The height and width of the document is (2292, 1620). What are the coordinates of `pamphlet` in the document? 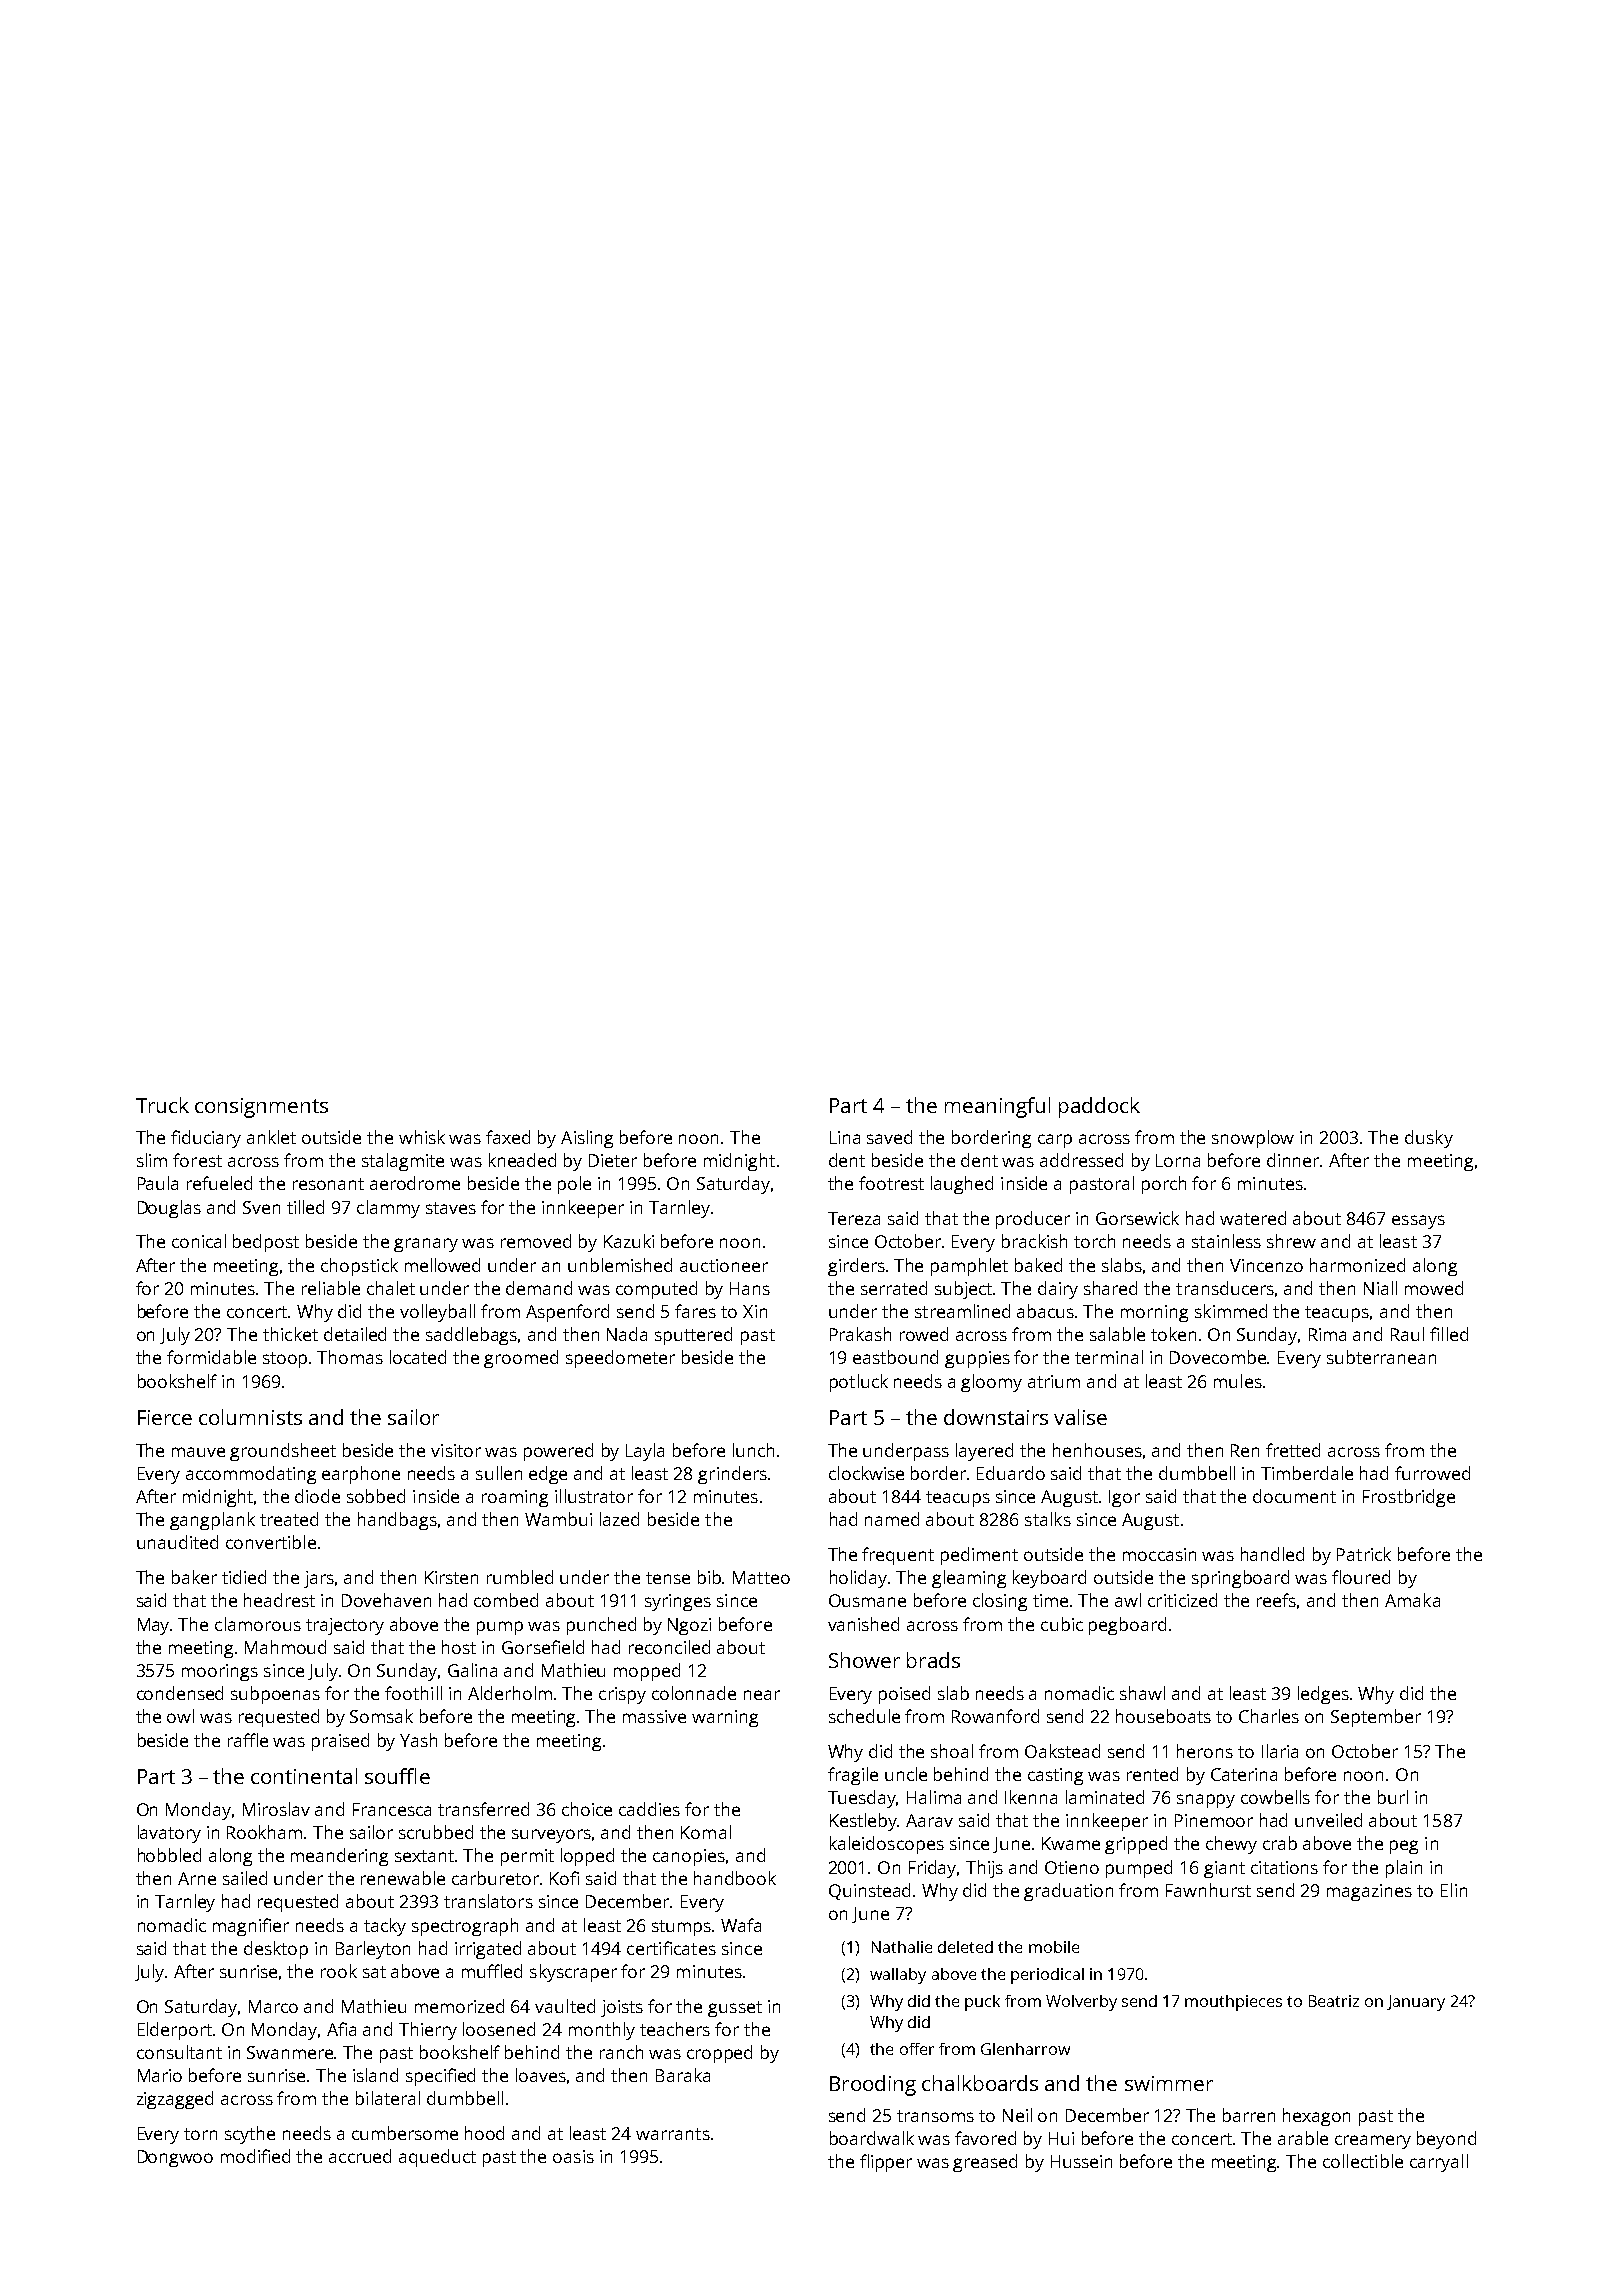 It's located at (969, 1267).
